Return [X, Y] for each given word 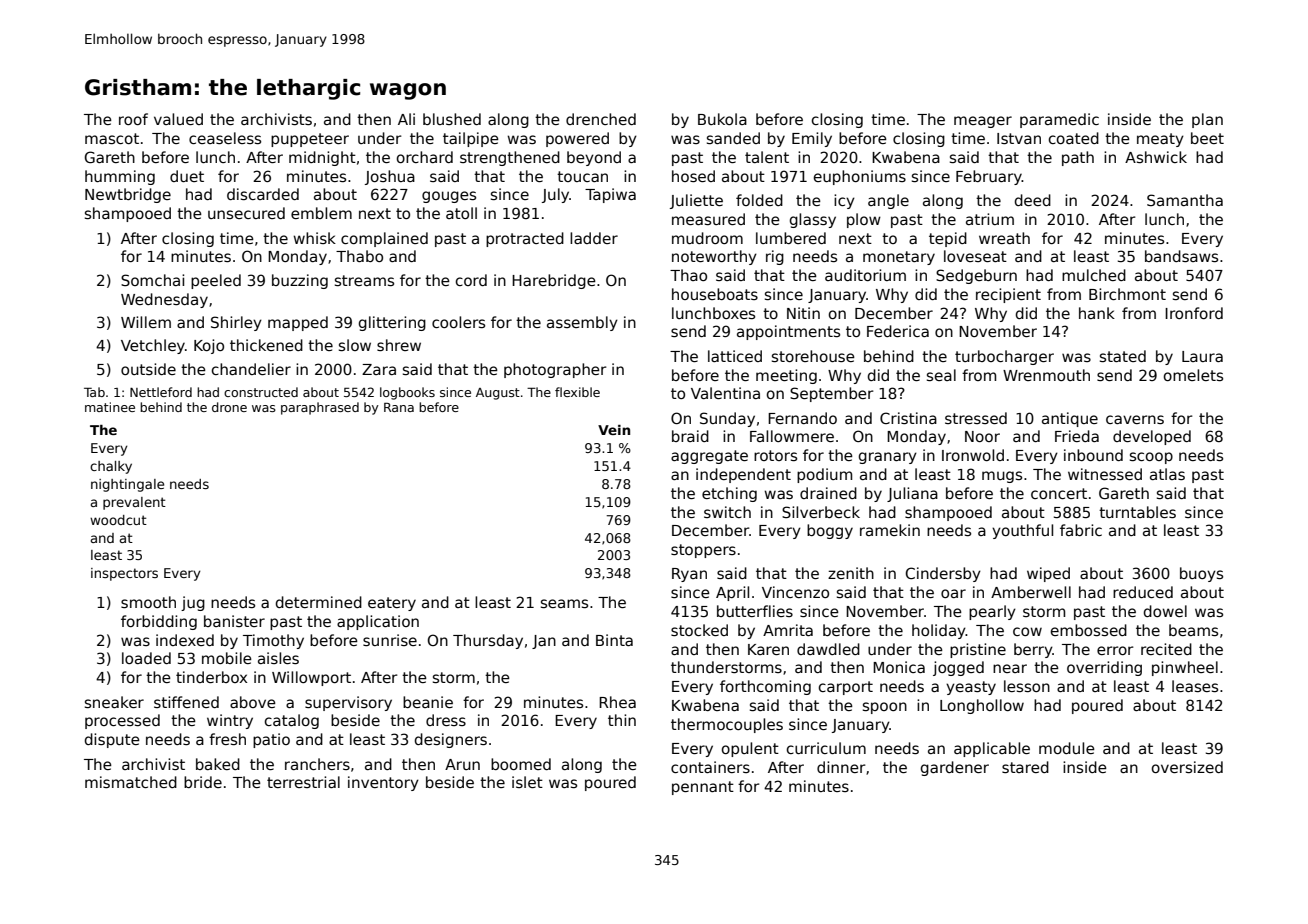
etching [729, 494]
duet [187, 176]
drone [229, 407]
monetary [899, 258]
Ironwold [973, 455]
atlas [1167, 474]
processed [122, 721]
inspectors [124, 574]
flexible [577, 392]
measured [708, 219]
